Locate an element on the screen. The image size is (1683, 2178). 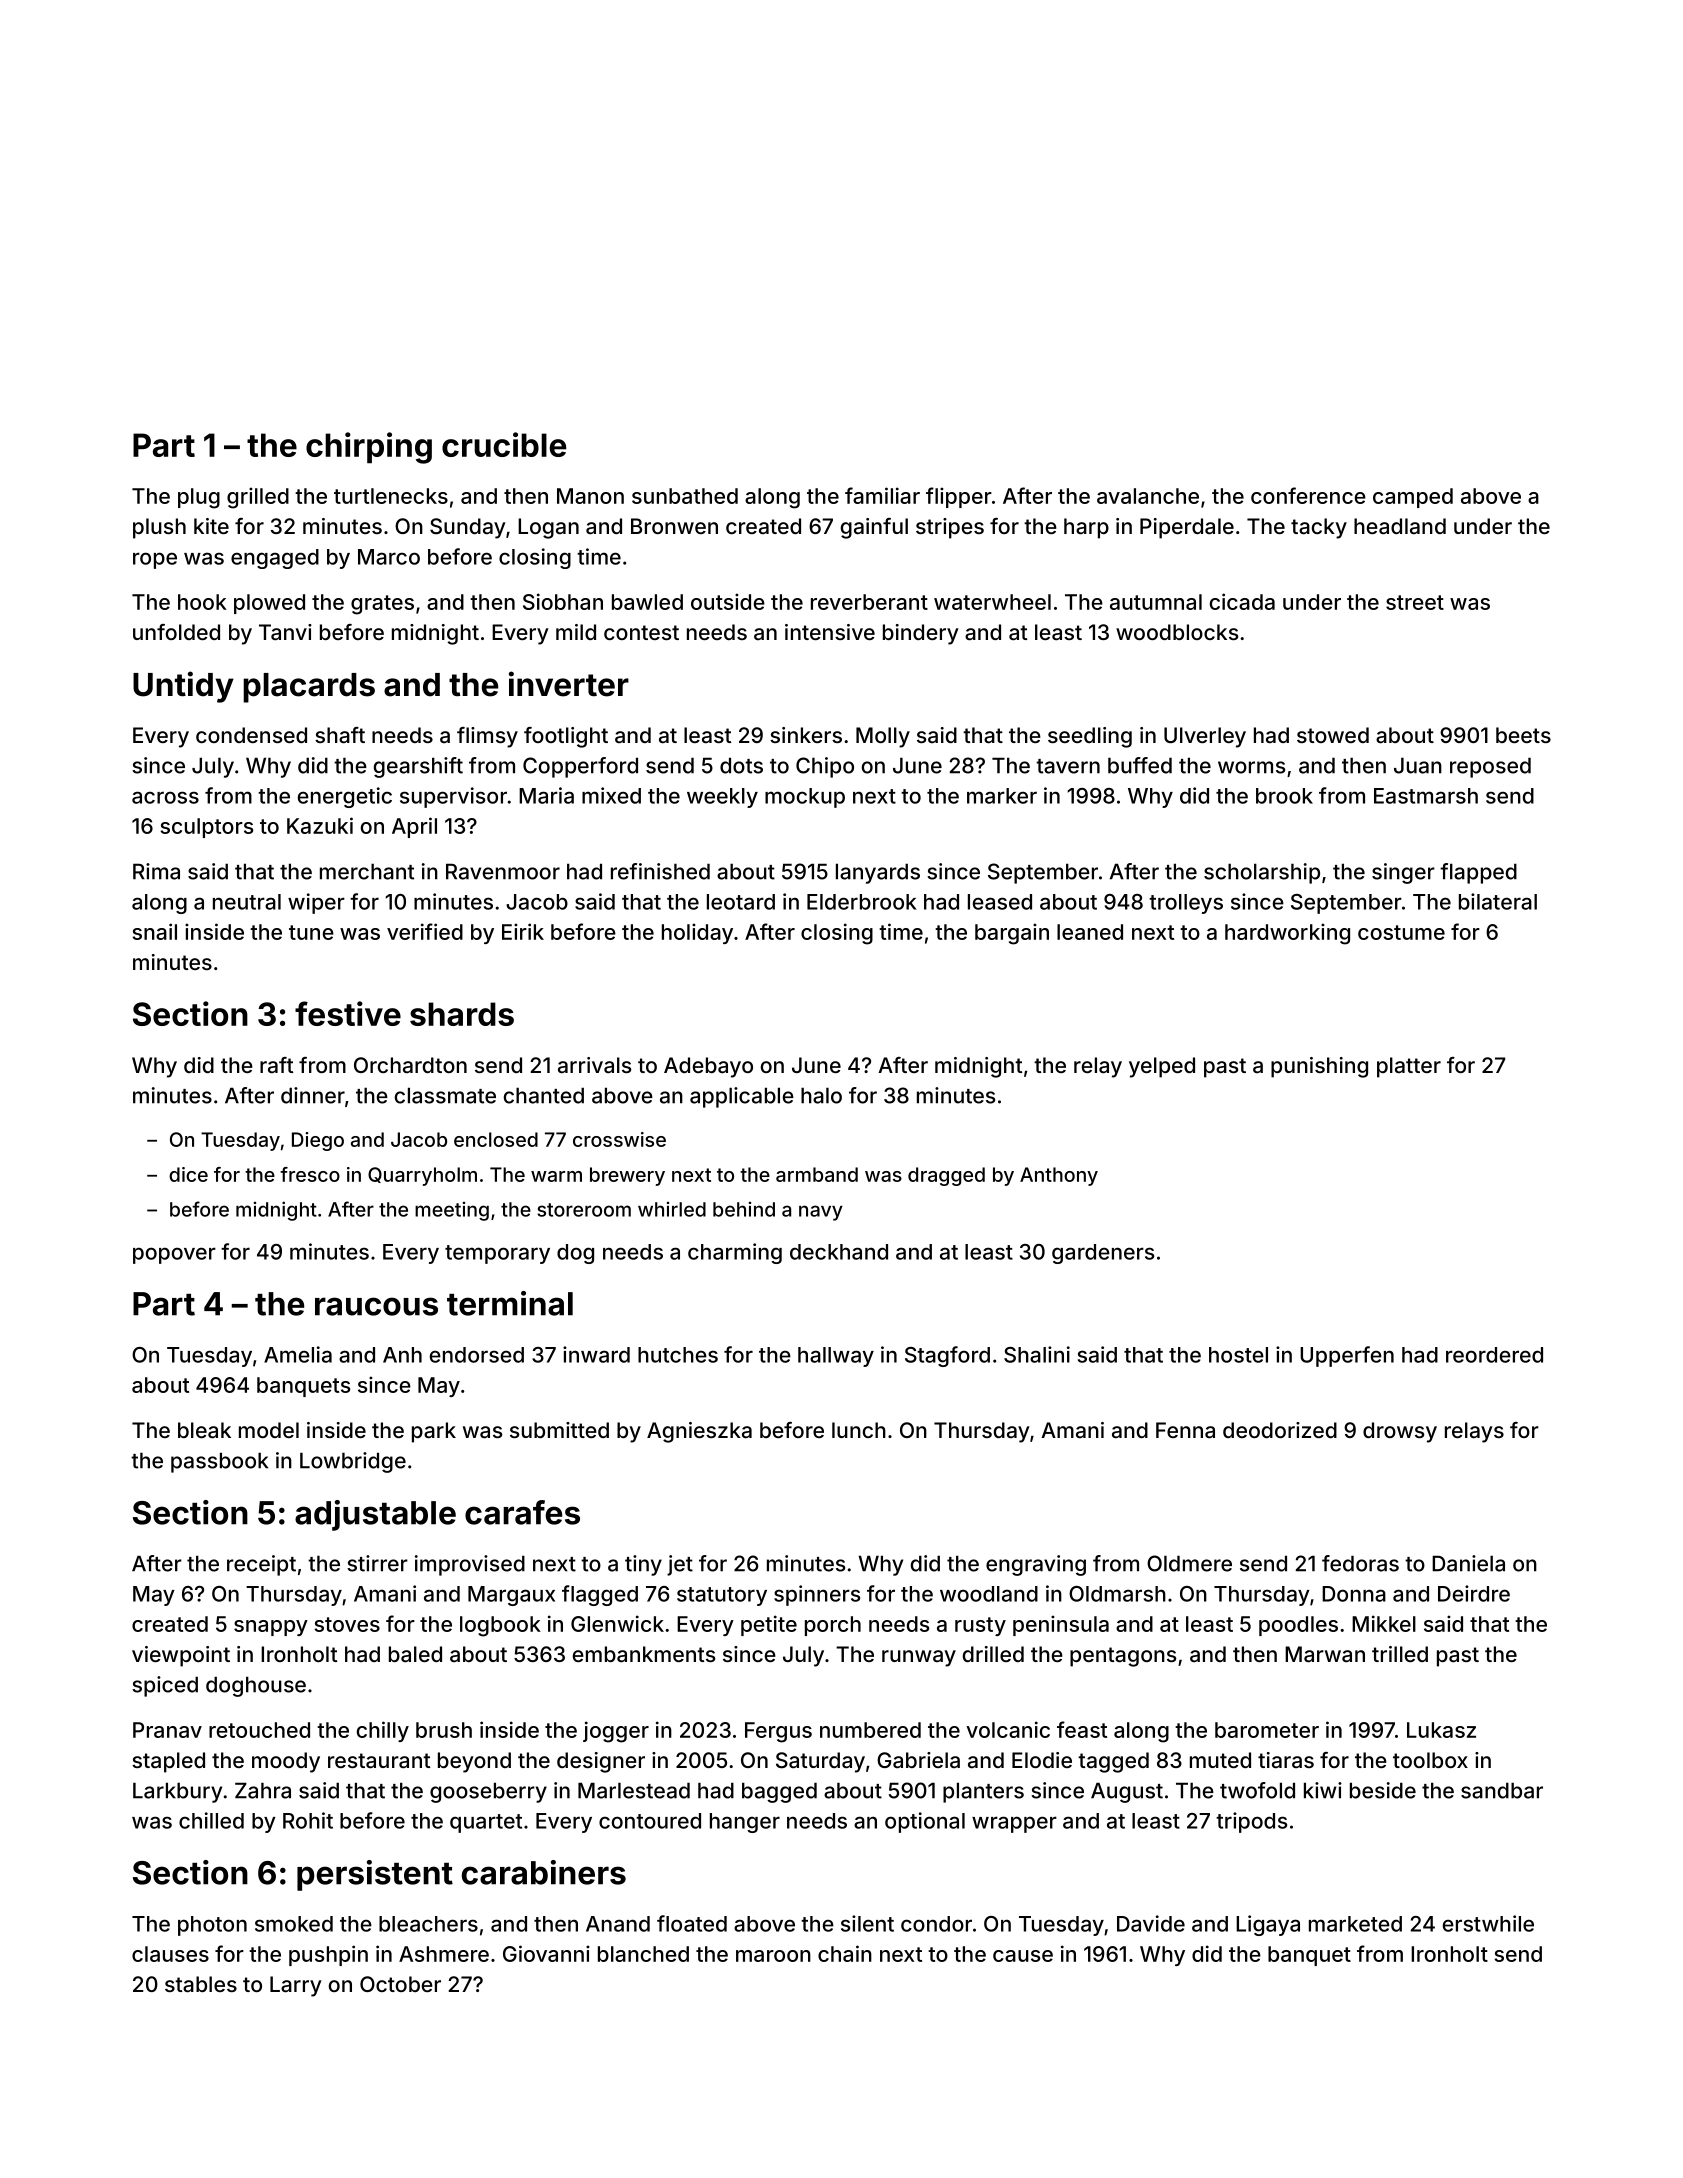
Rima is located at coordinates (156, 871).
